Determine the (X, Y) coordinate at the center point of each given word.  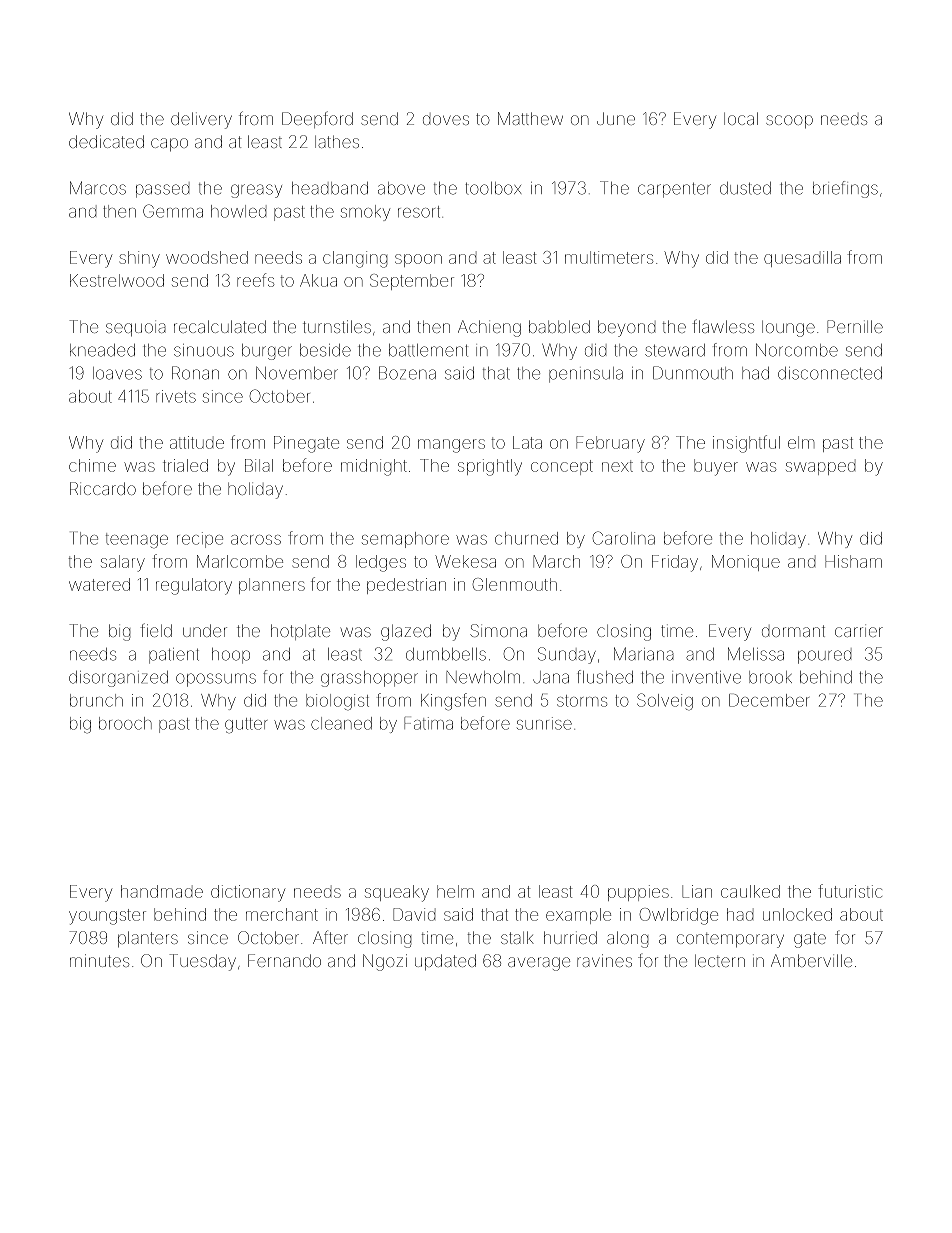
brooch (125, 723)
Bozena (407, 373)
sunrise (544, 723)
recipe (200, 540)
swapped (820, 468)
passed (162, 191)
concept (562, 467)
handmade (162, 891)
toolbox (493, 188)
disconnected (830, 373)
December (769, 700)
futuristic (850, 891)
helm (455, 891)
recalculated (220, 326)
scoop (789, 121)
